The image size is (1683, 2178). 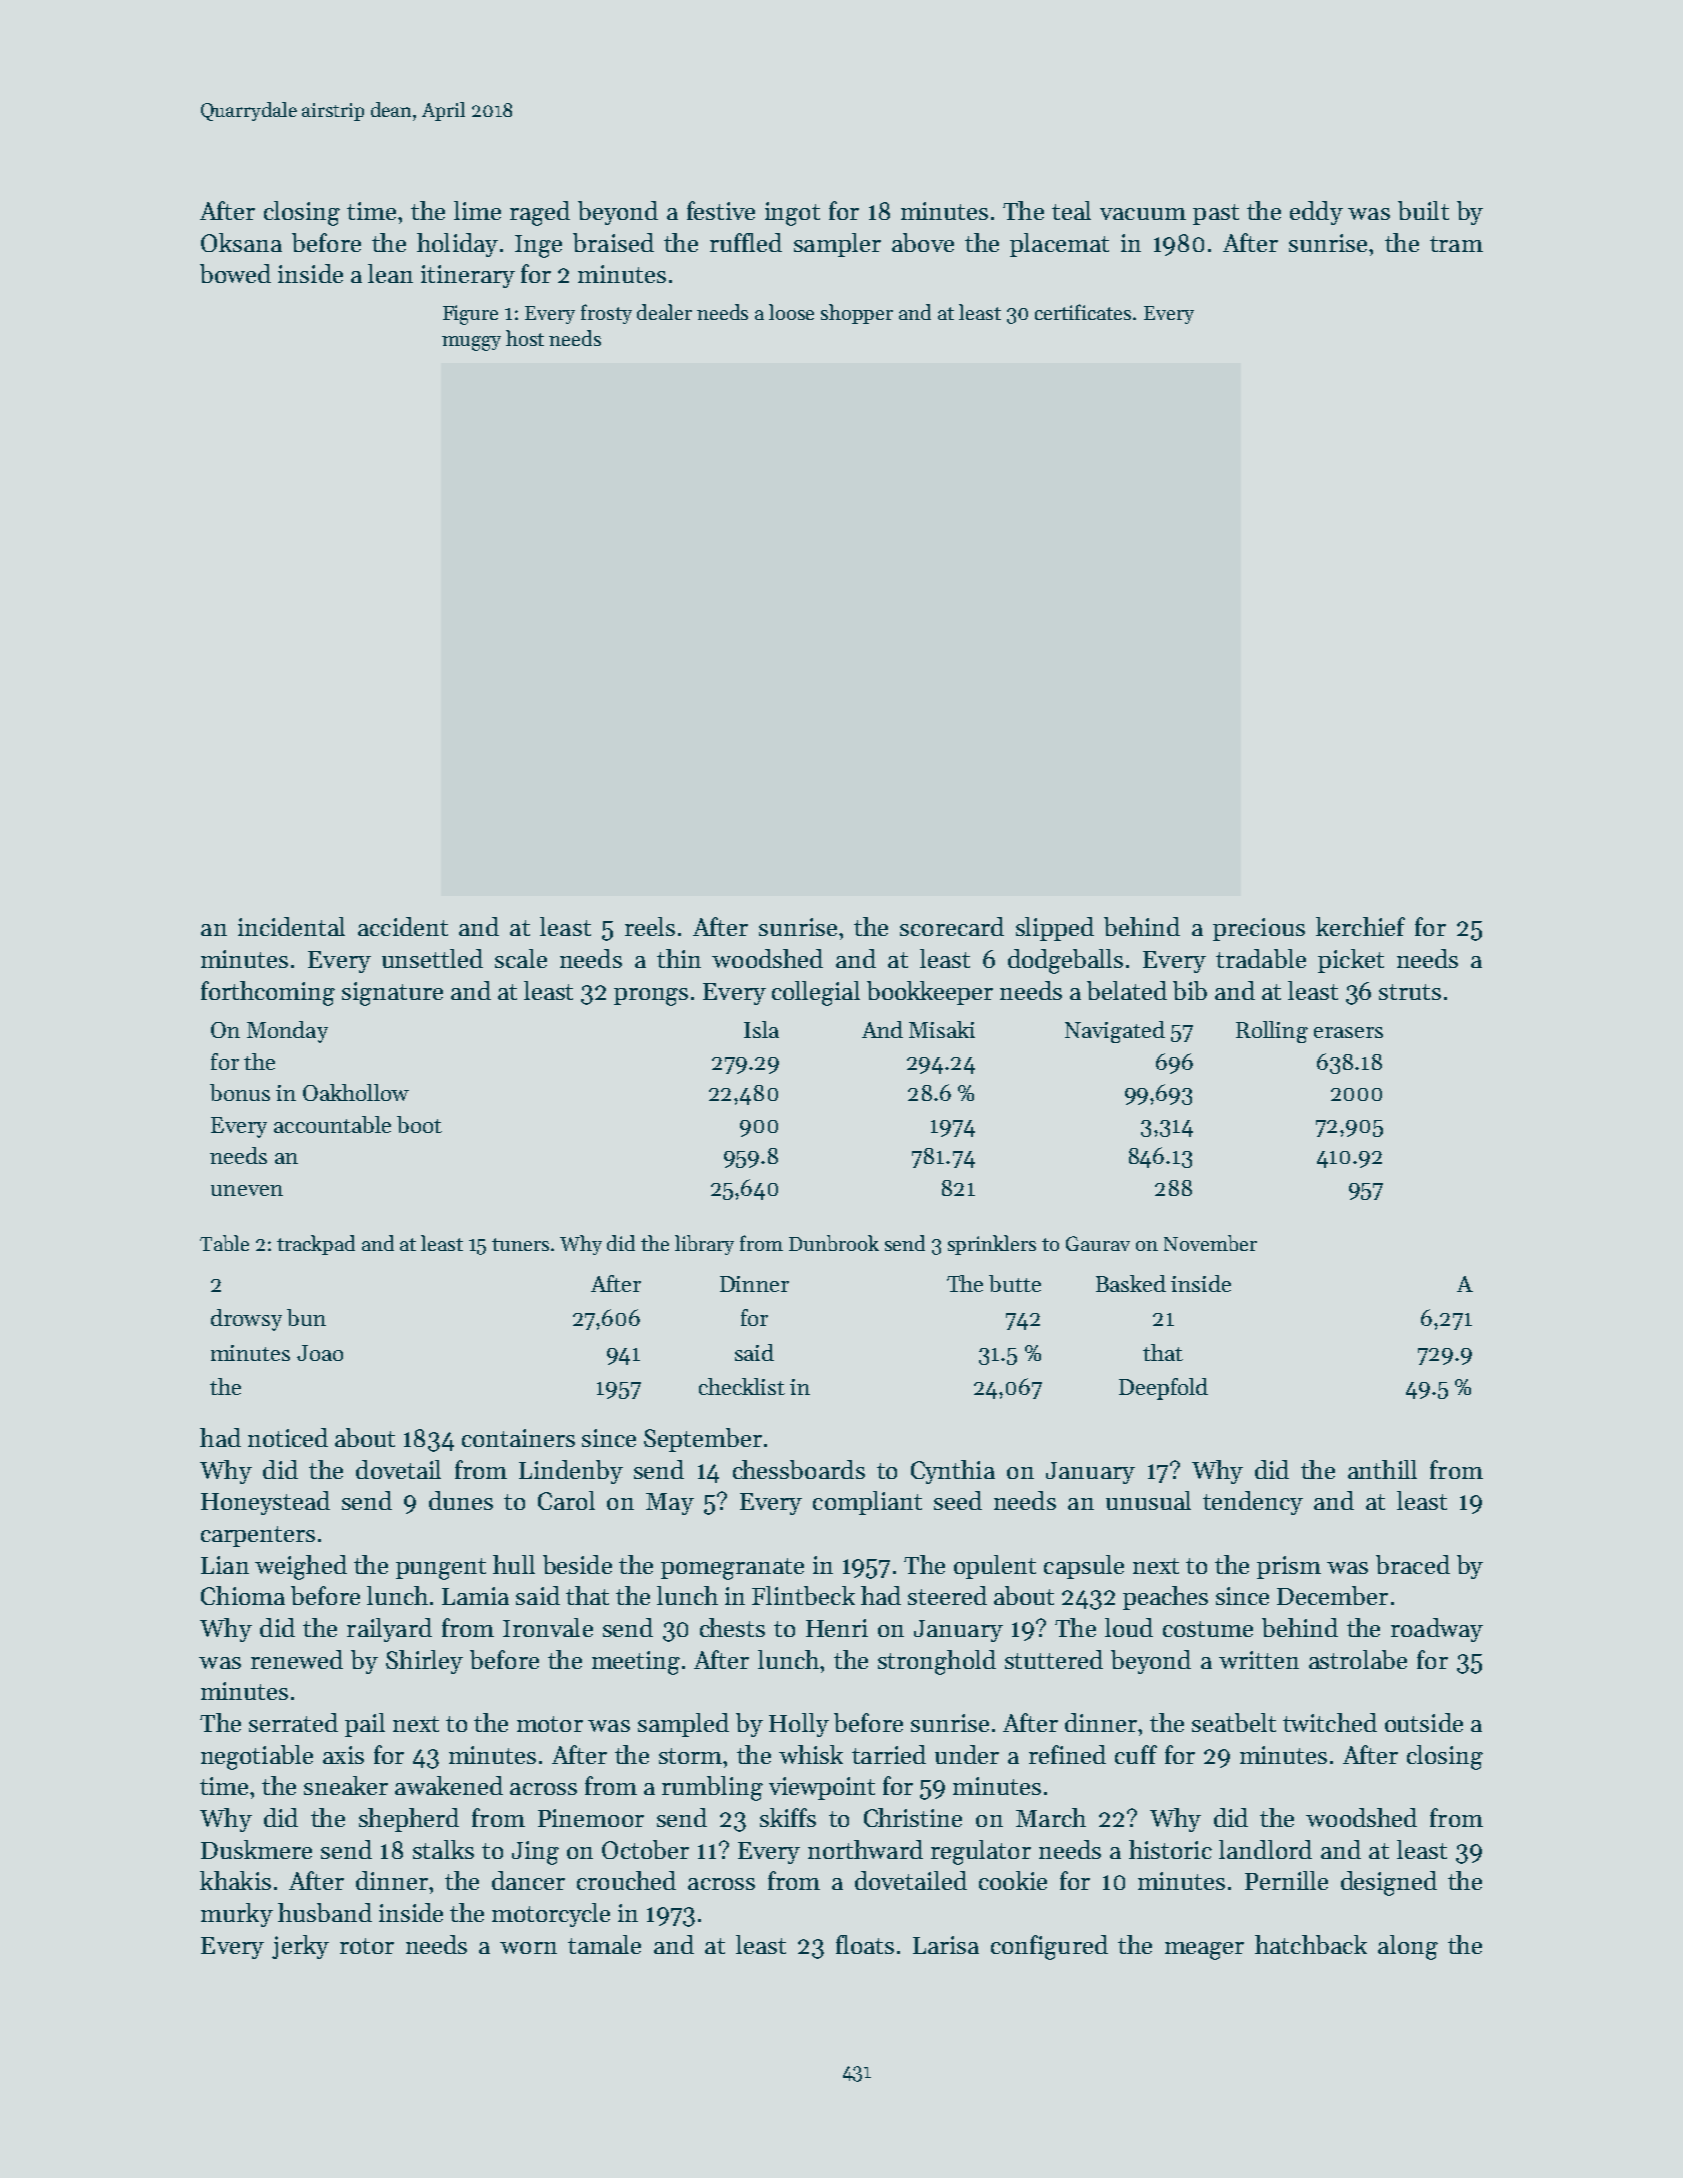 What do you see at coordinates (241, 242) in the document?
I see `Oksana` at bounding box center [241, 242].
